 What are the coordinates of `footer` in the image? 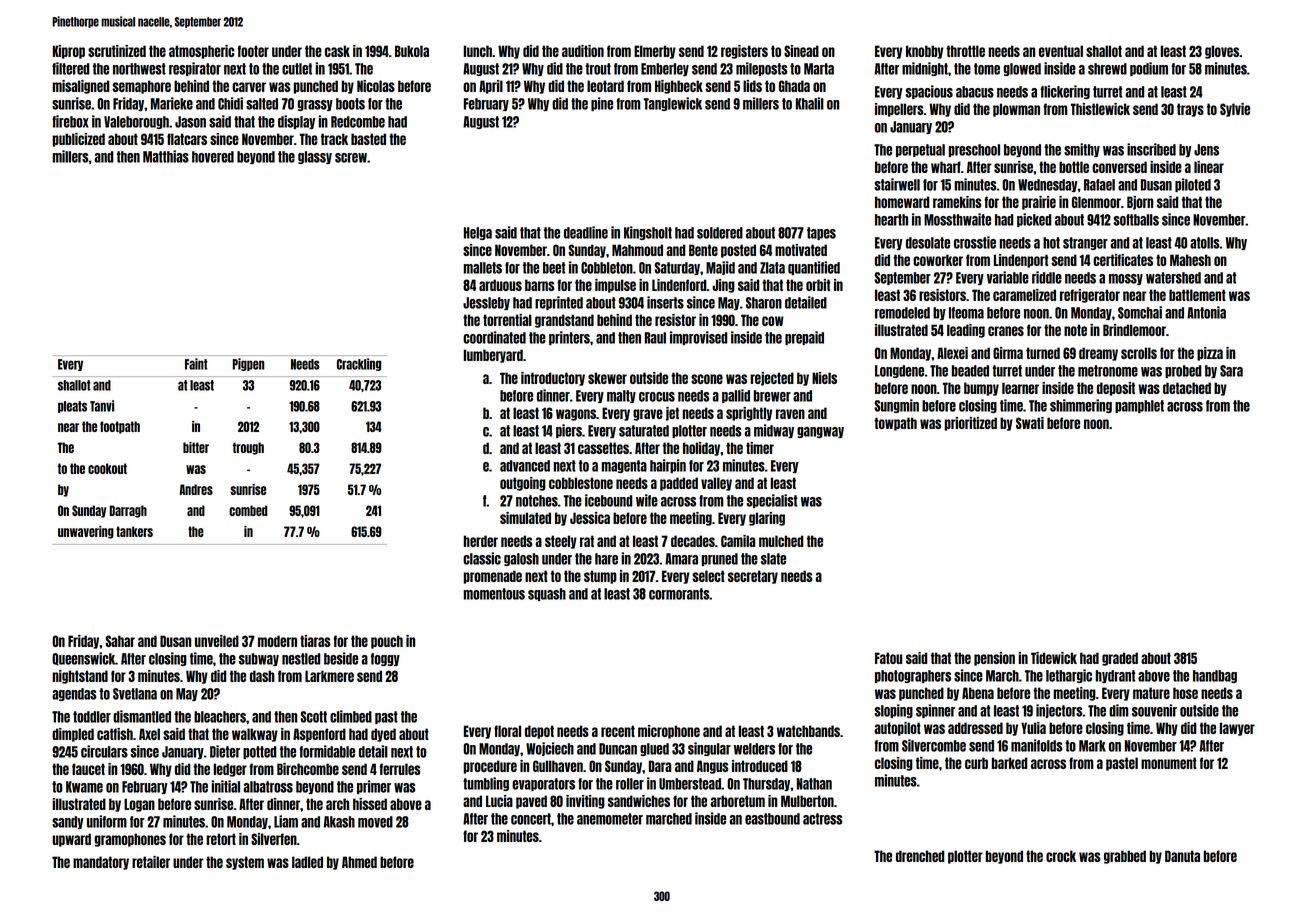 It's located at (253, 51).
